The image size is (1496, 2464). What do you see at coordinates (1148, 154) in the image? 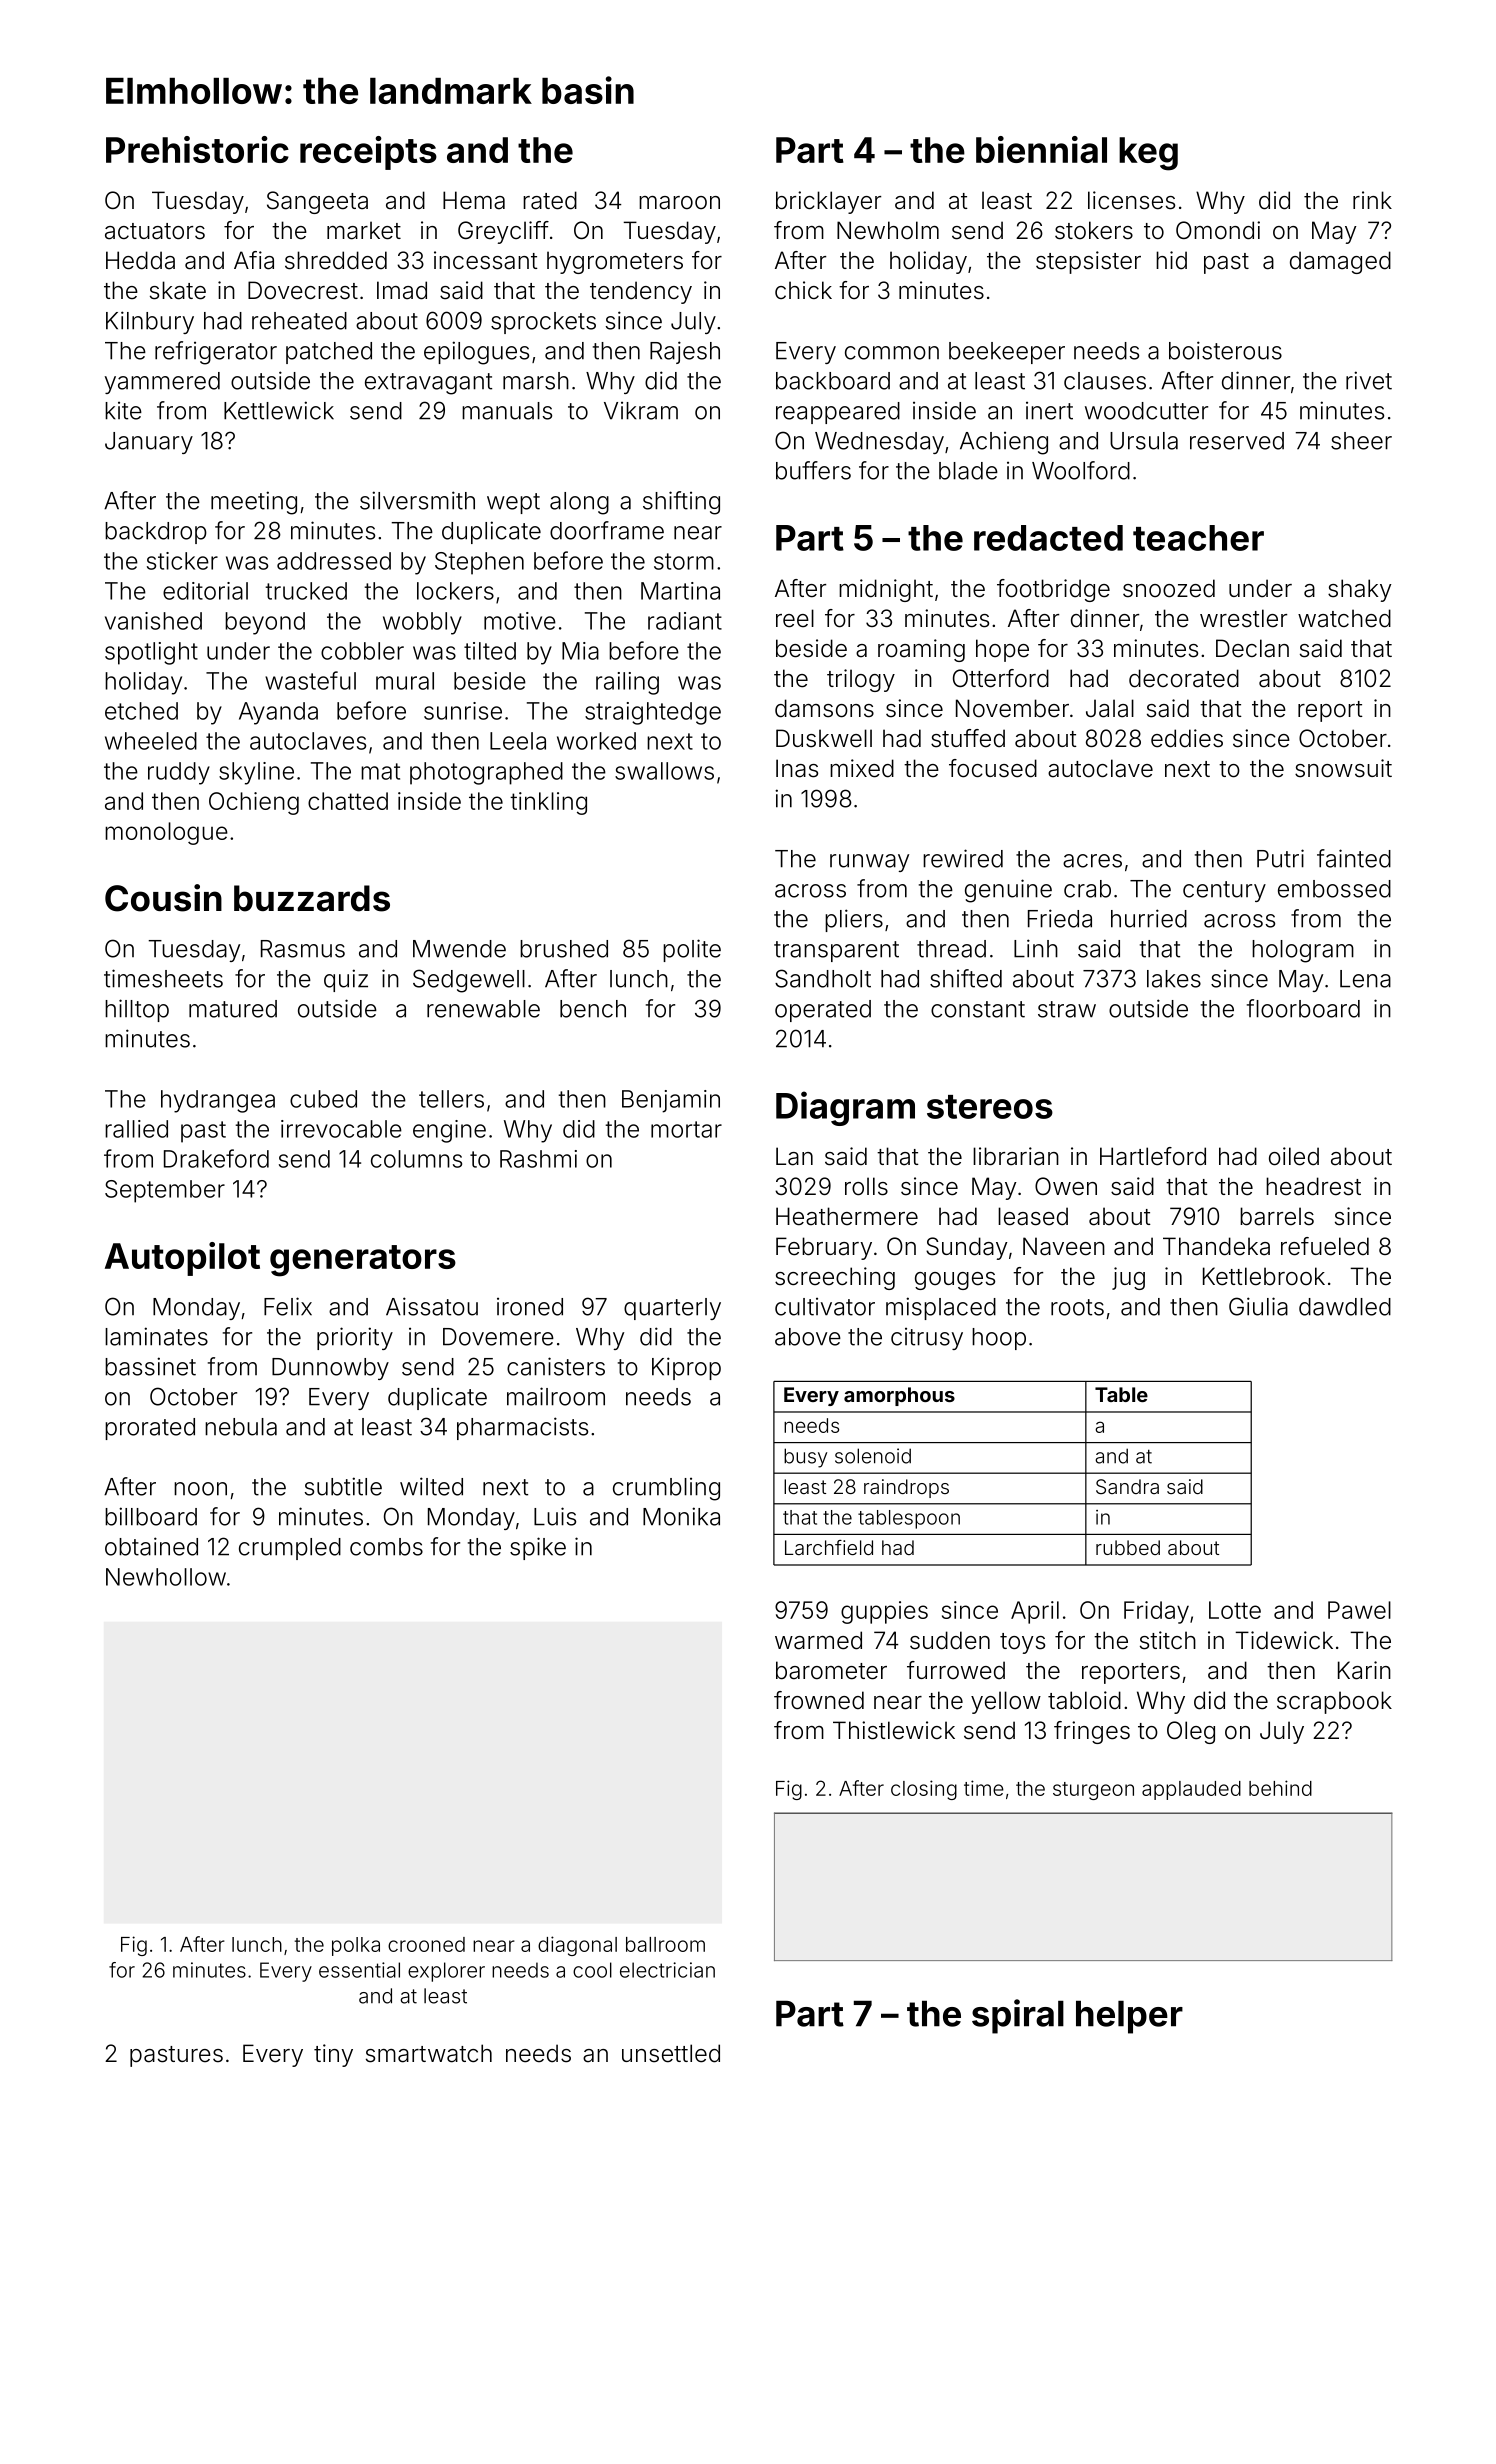
I see `keg` at bounding box center [1148, 154].
